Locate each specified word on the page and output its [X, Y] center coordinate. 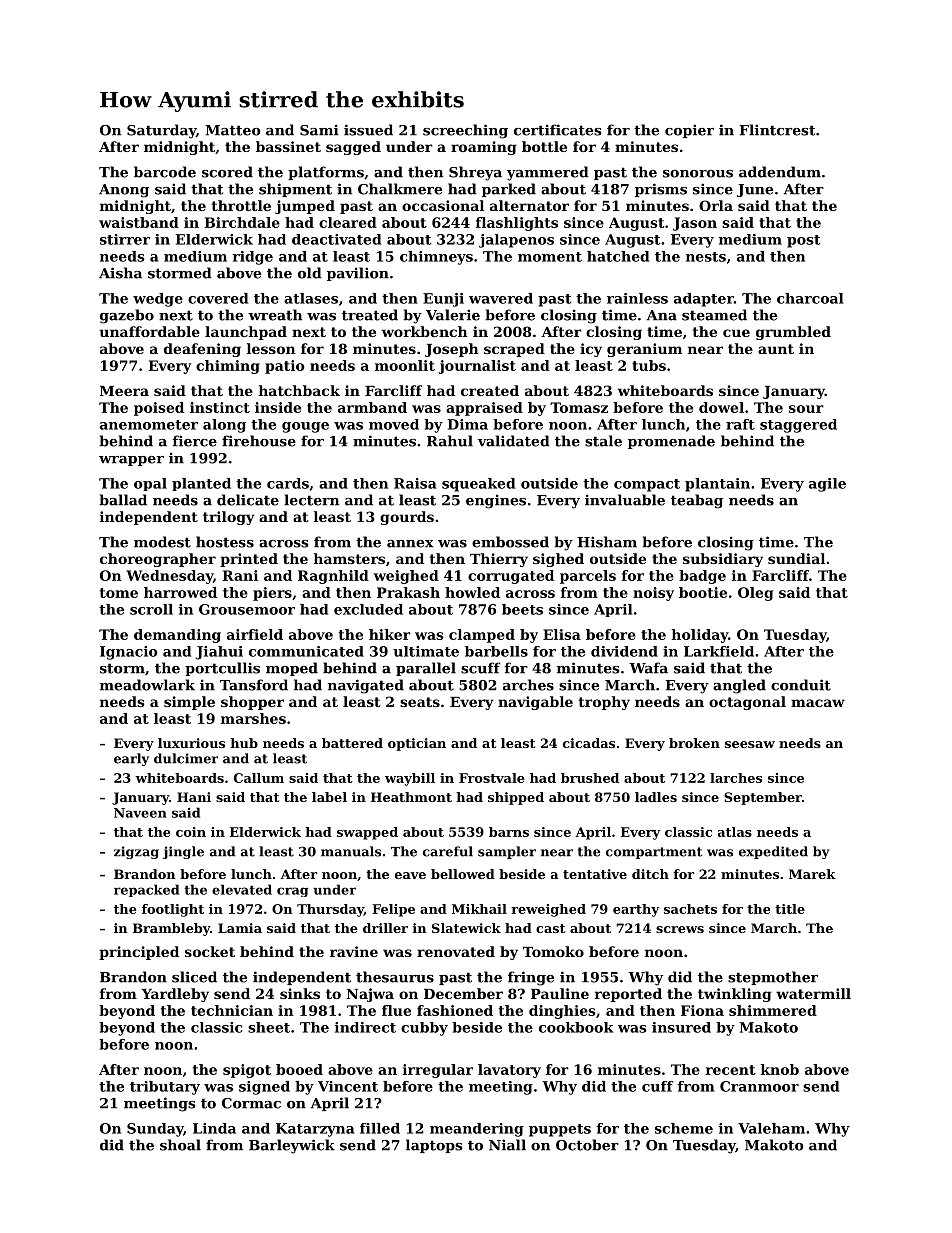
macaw [818, 703]
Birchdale [242, 222]
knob [780, 1069]
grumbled [793, 333]
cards [288, 483]
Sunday [155, 1130]
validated [514, 441]
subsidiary [723, 560]
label [329, 797]
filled [380, 1128]
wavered [501, 298]
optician [417, 744]
